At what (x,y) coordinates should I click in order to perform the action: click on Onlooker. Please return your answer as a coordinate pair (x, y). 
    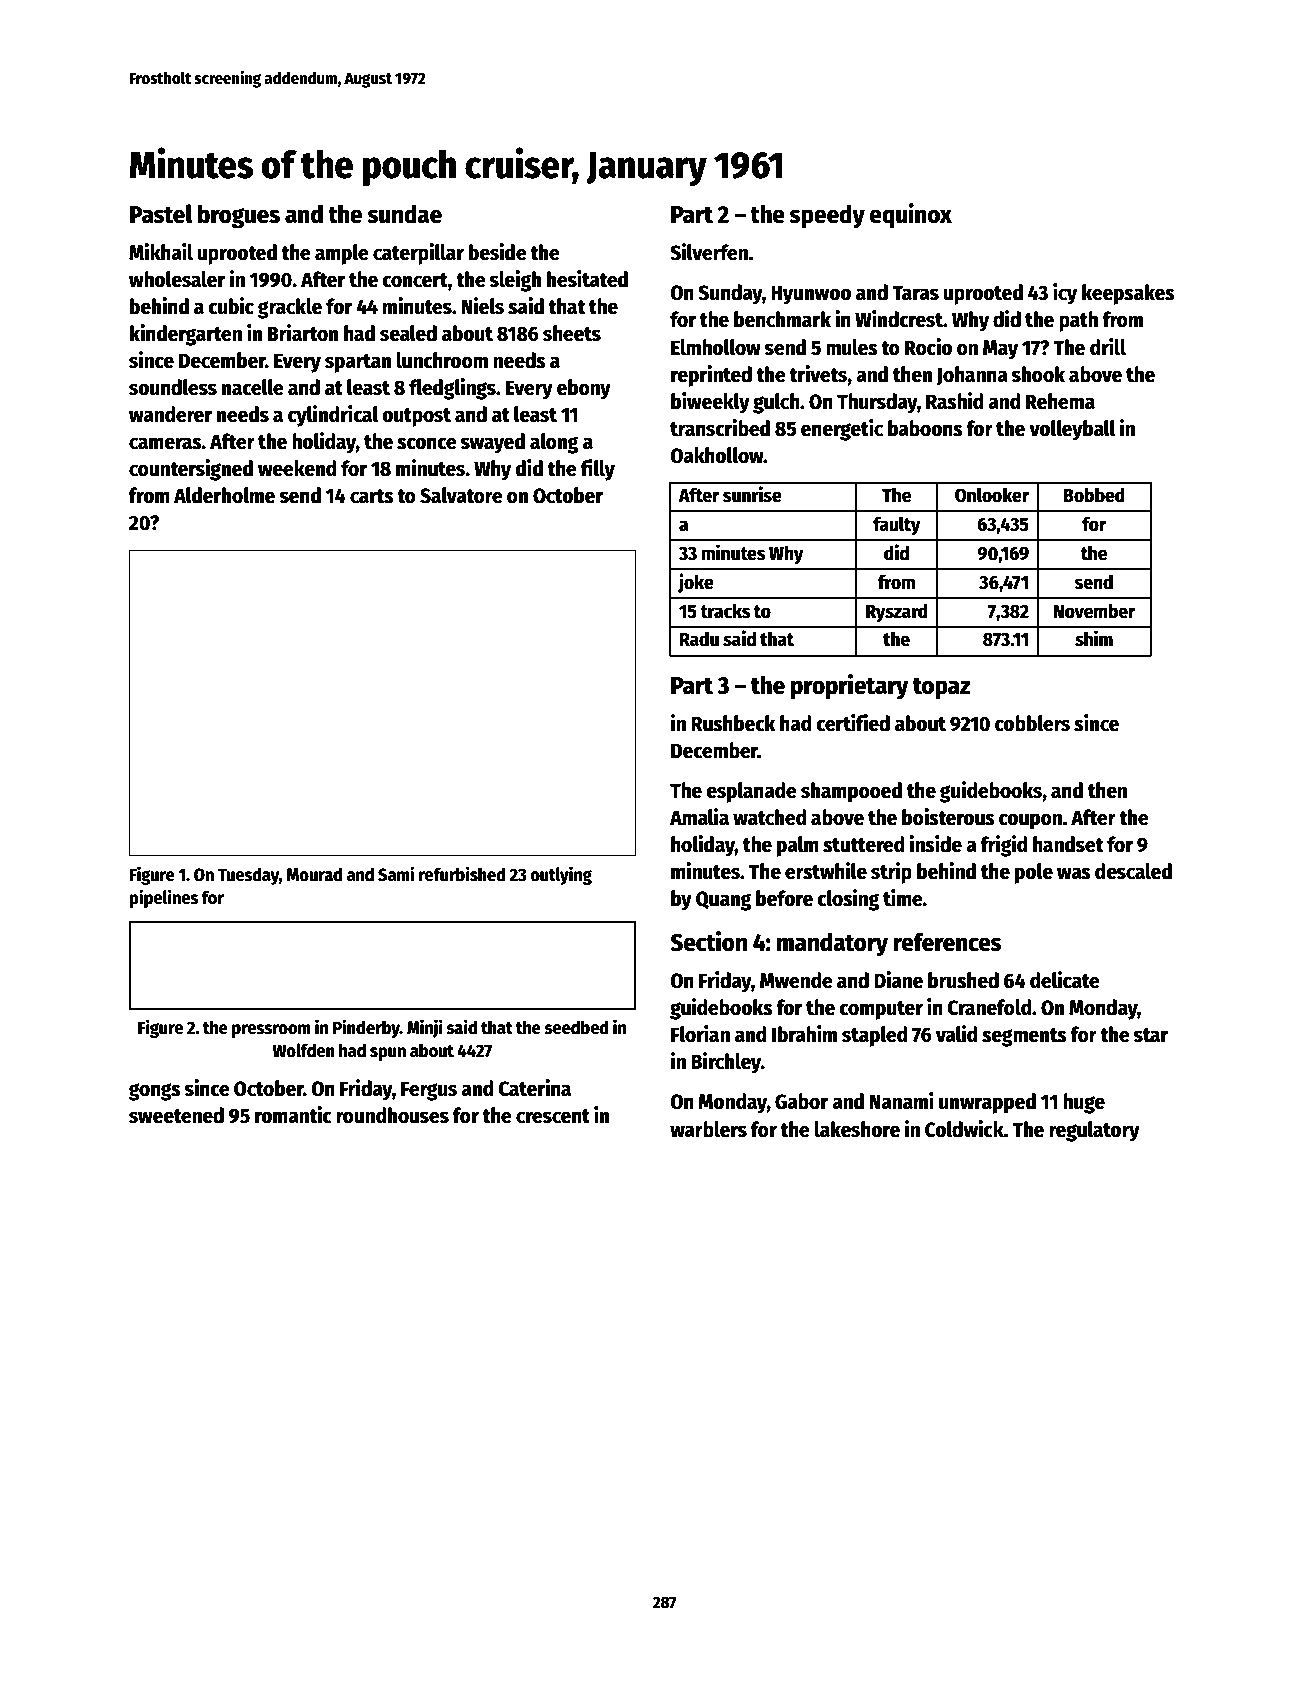
    Looking at the image, I should click on (992, 495).
